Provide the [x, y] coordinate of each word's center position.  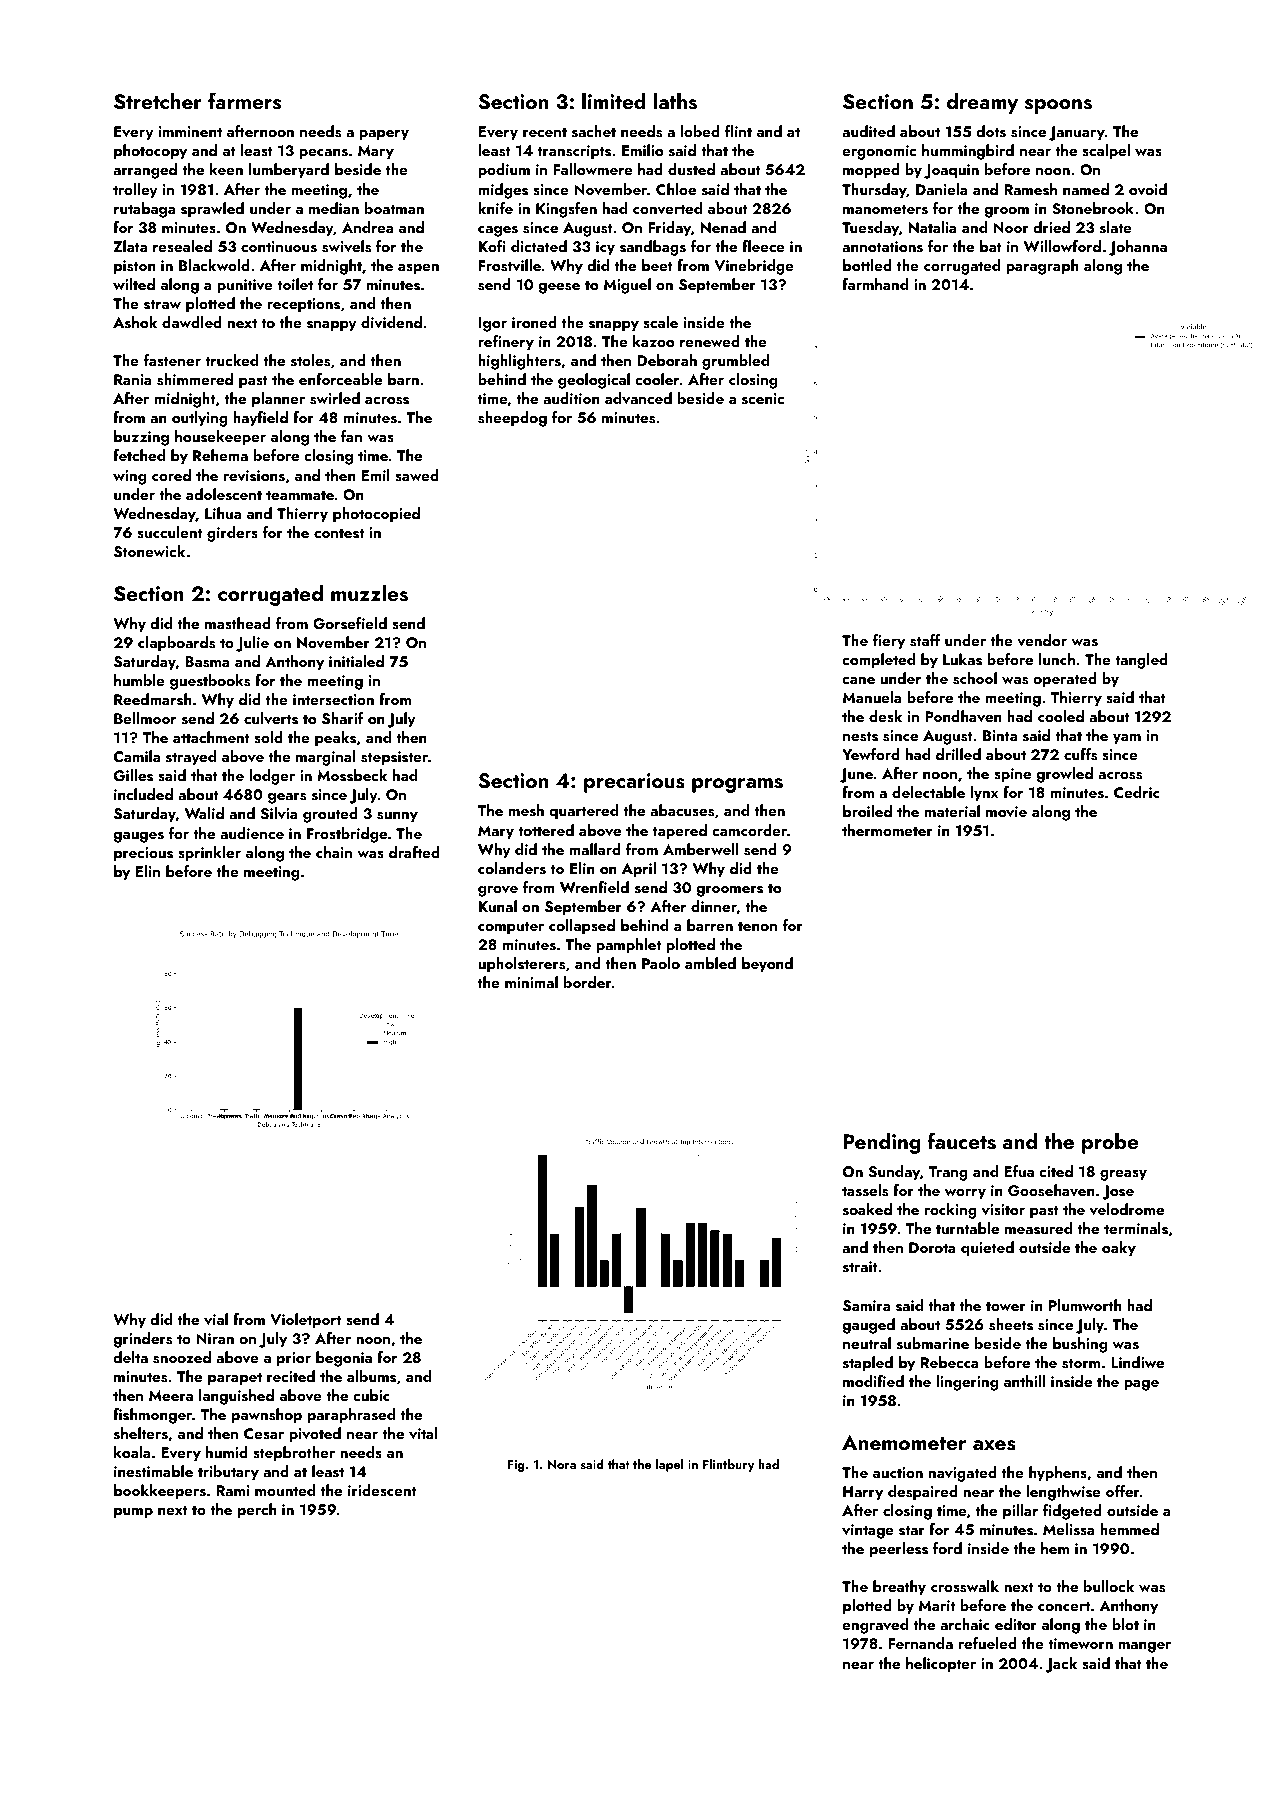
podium [504, 171]
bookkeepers [160, 1492]
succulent [170, 532]
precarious [634, 783]
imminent [190, 131]
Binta [1000, 735]
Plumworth [1085, 1305]
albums [371, 1376]
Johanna [1138, 248]
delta [130, 1357]
